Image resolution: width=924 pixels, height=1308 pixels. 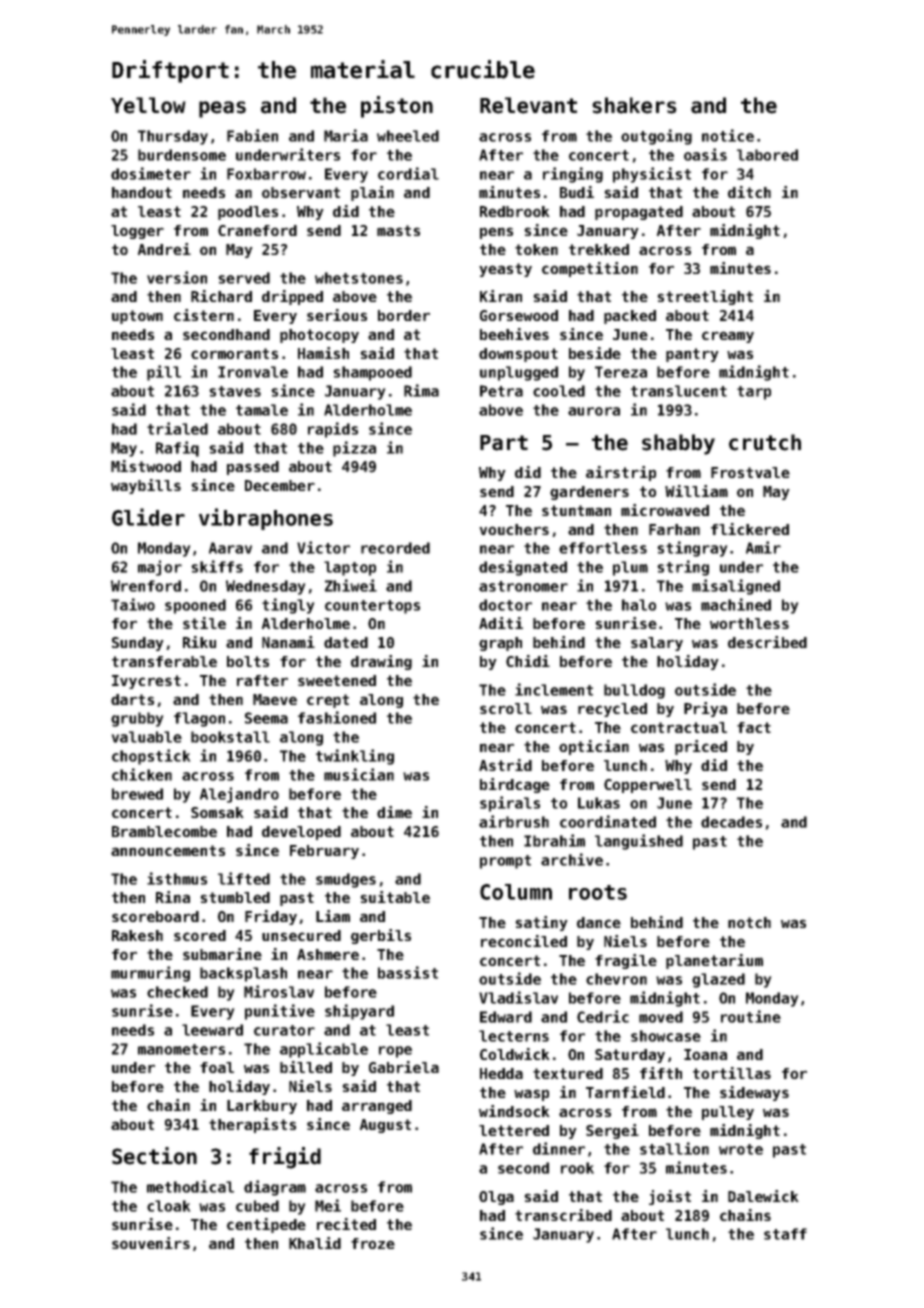 I want to click on birdcage, so click(x=515, y=785).
